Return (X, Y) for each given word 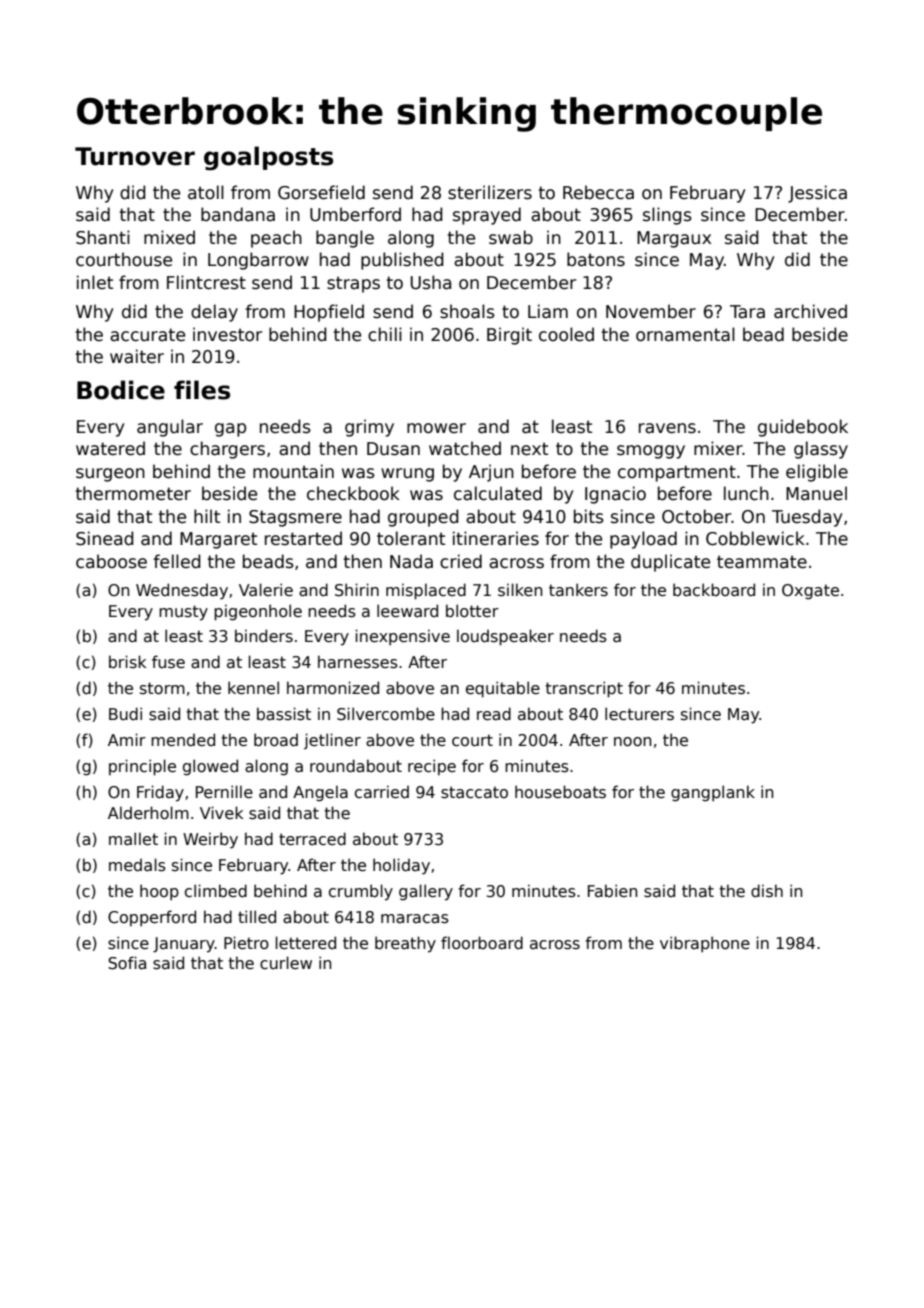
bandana (238, 214)
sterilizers (490, 192)
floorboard (482, 943)
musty (183, 613)
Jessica (817, 194)
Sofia (127, 963)
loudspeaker (505, 637)
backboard (714, 589)
